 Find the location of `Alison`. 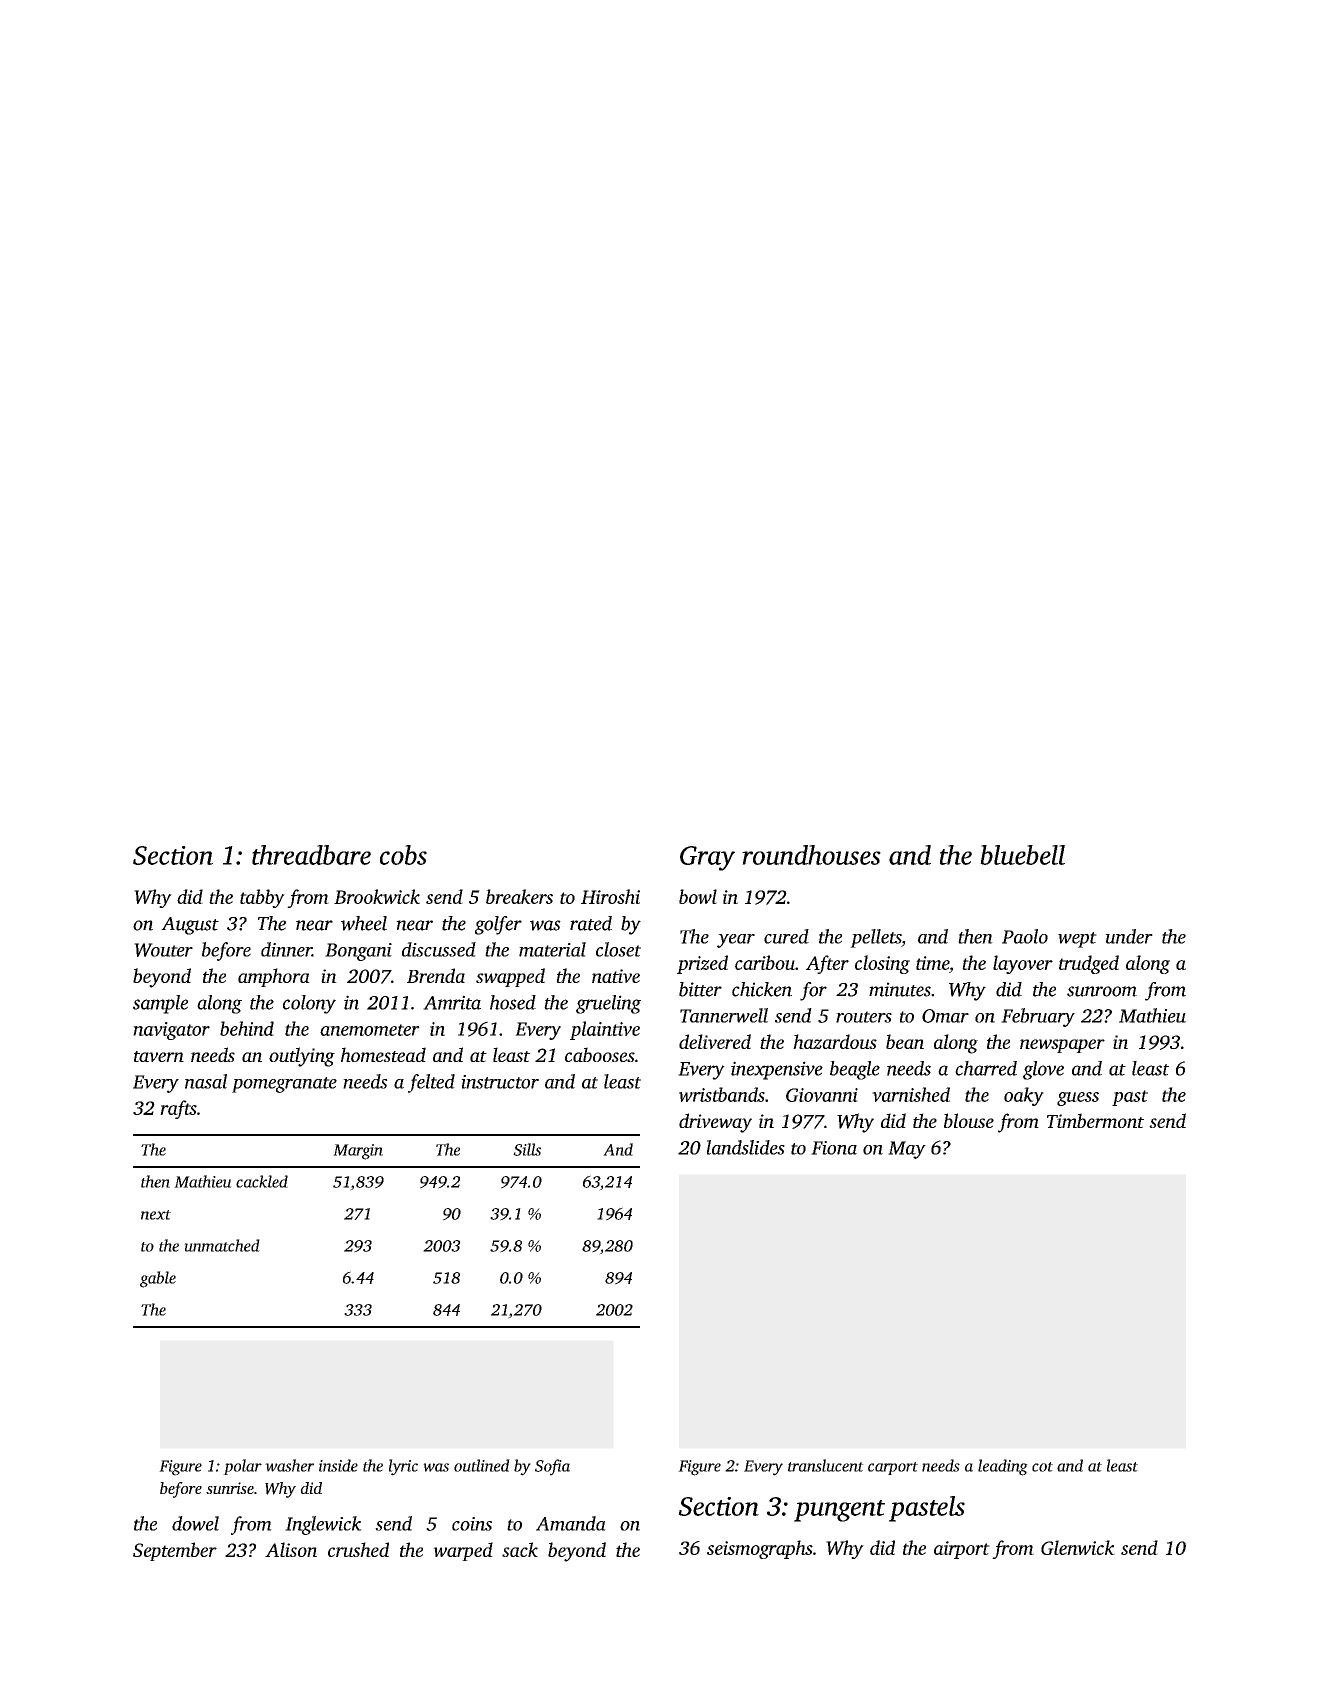

Alison is located at coordinates (291, 1549).
